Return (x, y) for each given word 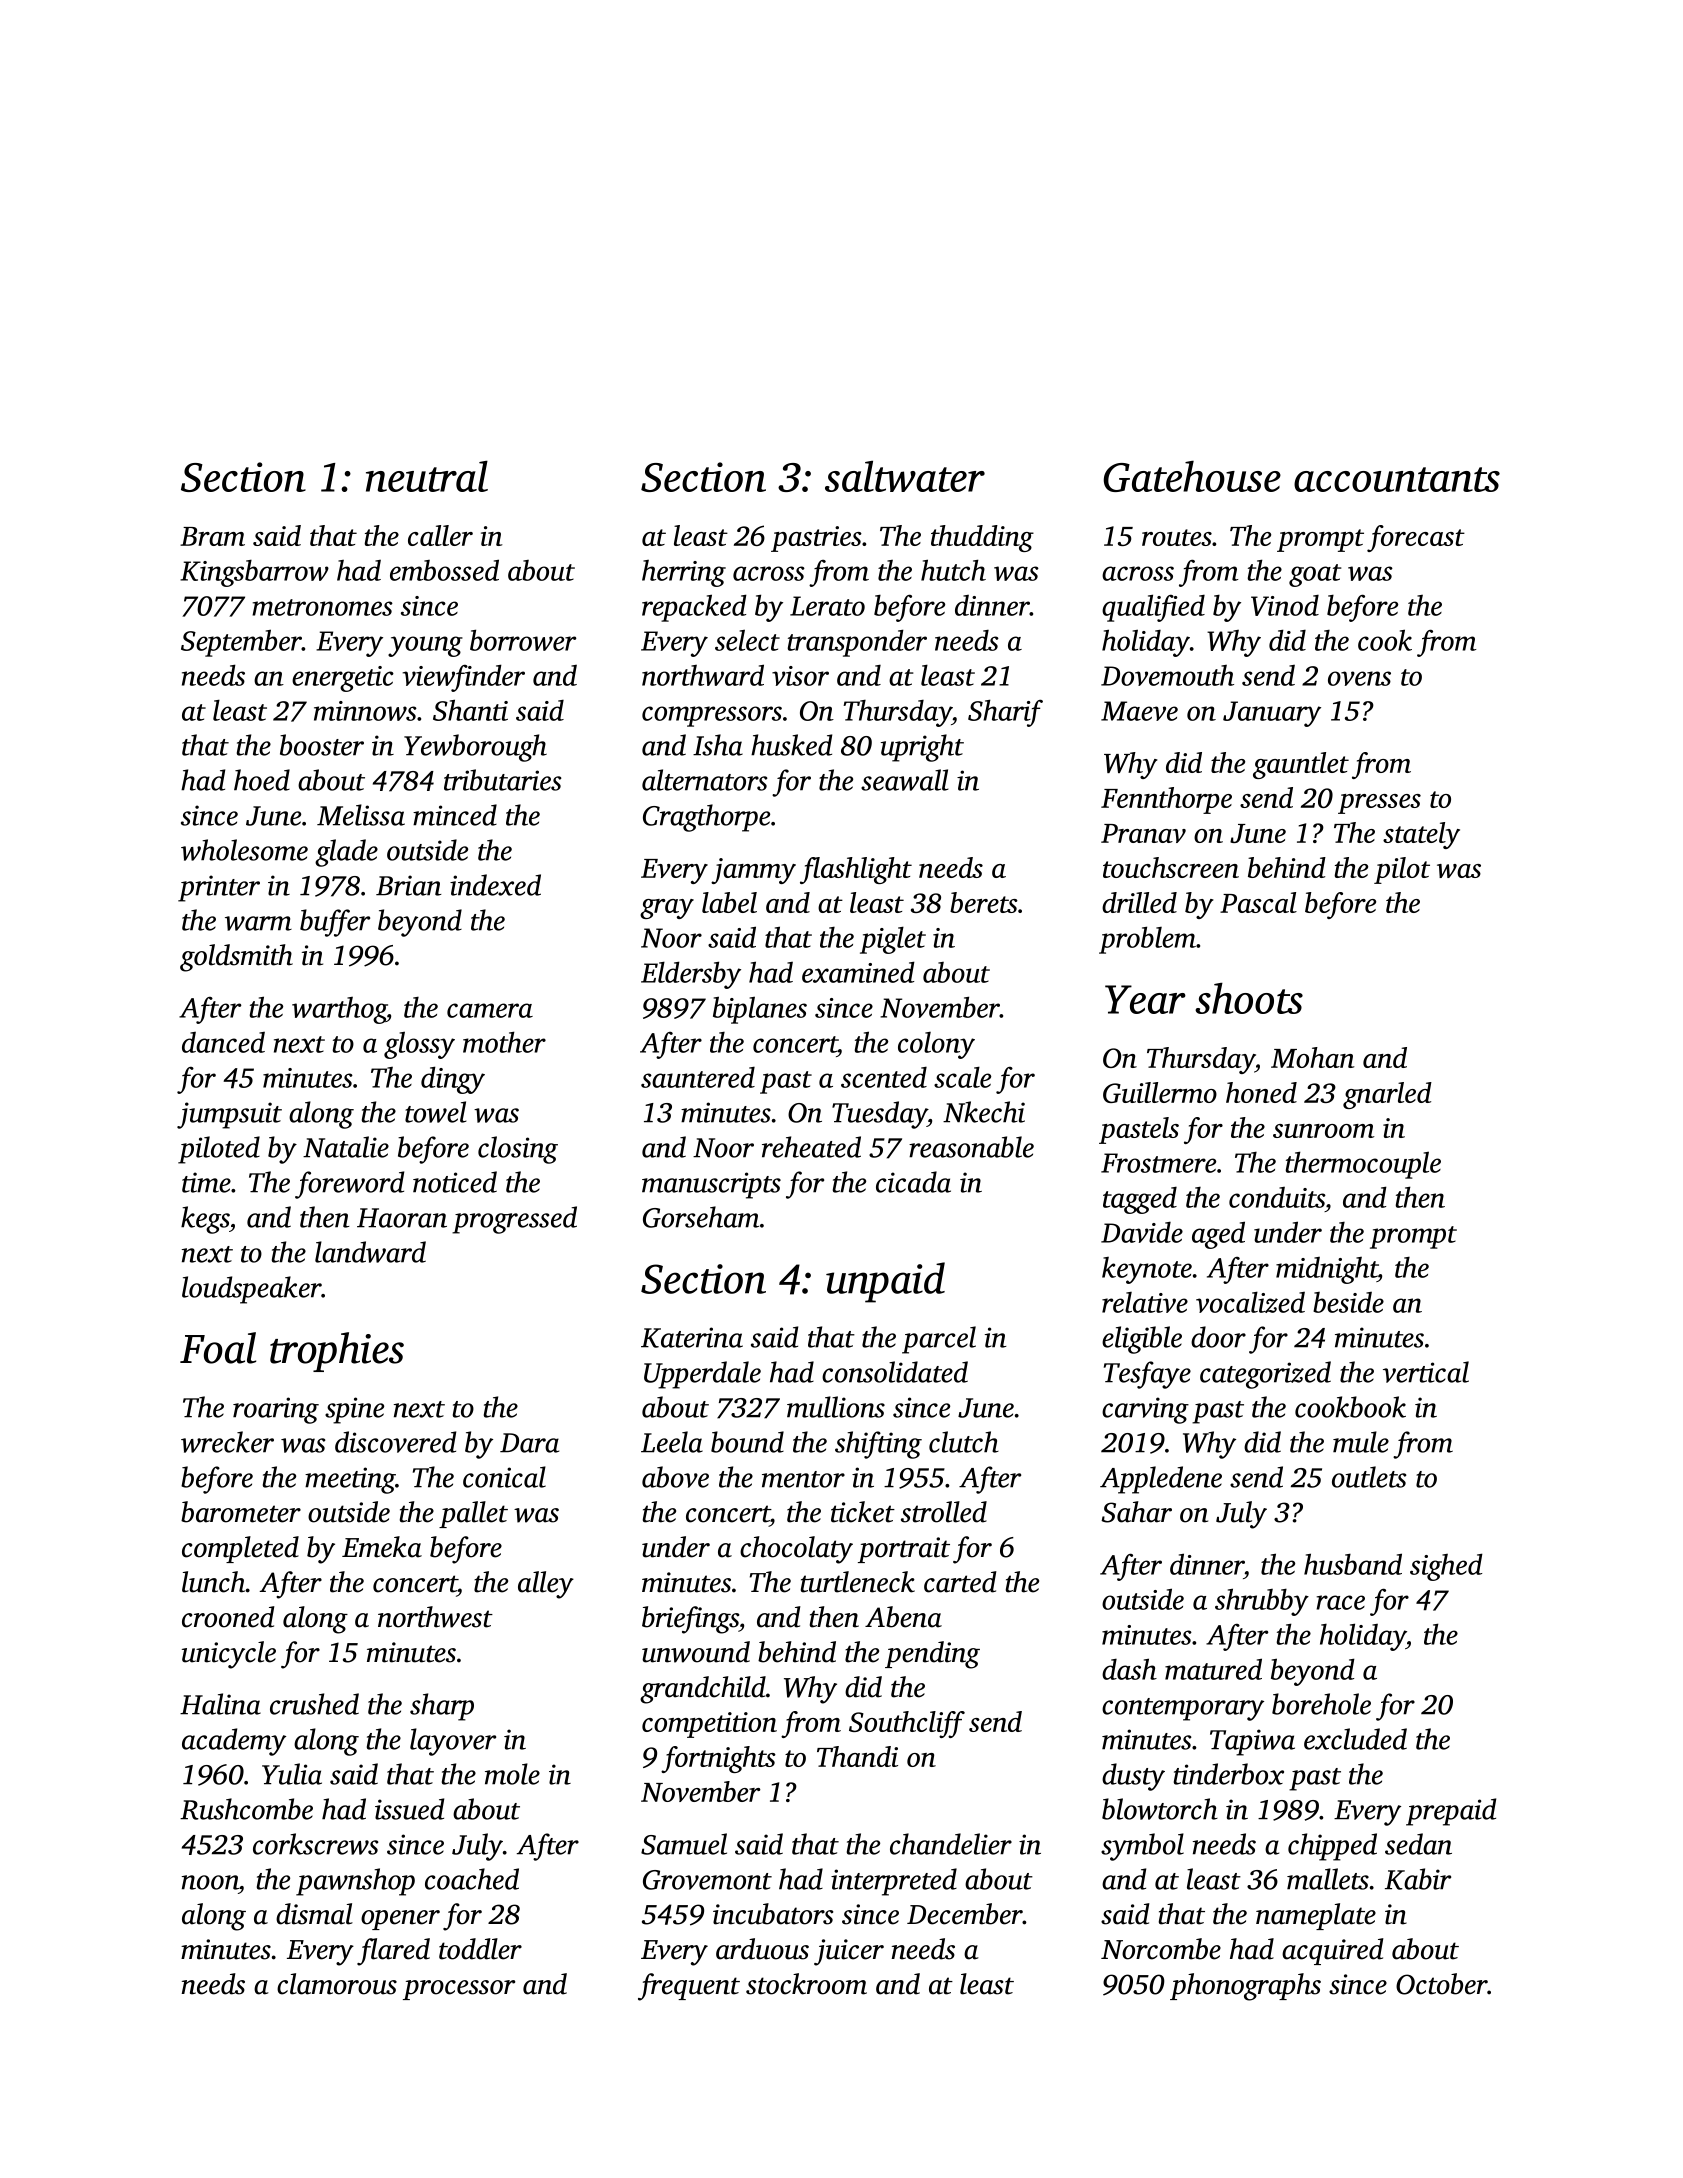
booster (322, 745)
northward (703, 675)
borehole (1321, 1704)
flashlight (856, 870)
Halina (220, 1704)
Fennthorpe (1166, 800)
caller (440, 535)
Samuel (684, 1844)
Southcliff (907, 1724)
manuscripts (711, 1185)
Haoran (402, 1218)
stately (1421, 835)
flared (393, 1952)
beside (1348, 1302)
